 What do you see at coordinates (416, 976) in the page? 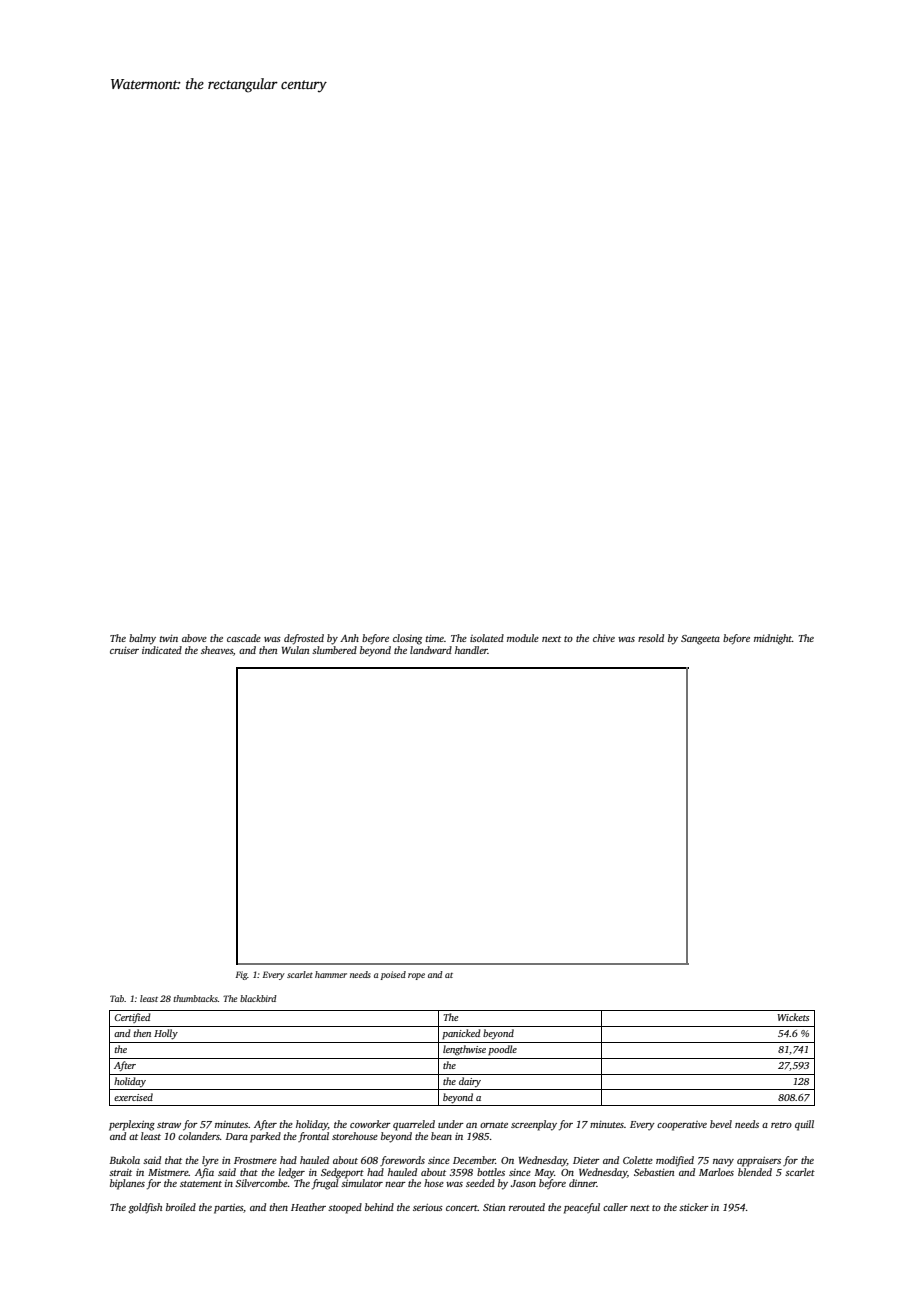
I see `rope` at bounding box center [416, 976].
